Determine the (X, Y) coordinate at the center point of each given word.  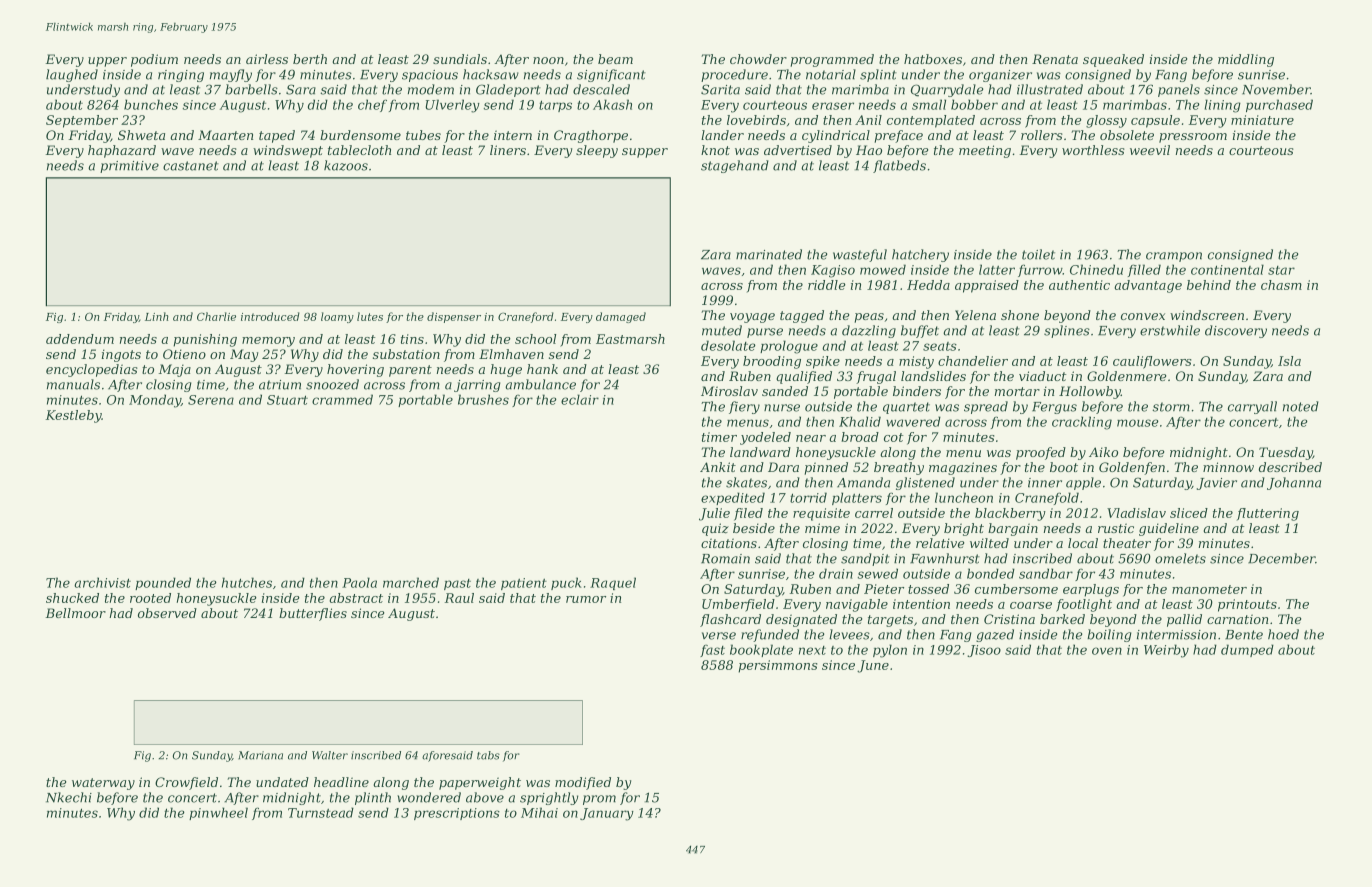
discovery (1236, 331)
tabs (488, 755)
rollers (1042, 135)
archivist (102, 582)
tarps (555, 106)
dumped (1247, 650)
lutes (370, 316)
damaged (621, 317)
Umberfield (738, 605)
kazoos (346, 165)
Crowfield (186, 783)
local (1083, 543)
